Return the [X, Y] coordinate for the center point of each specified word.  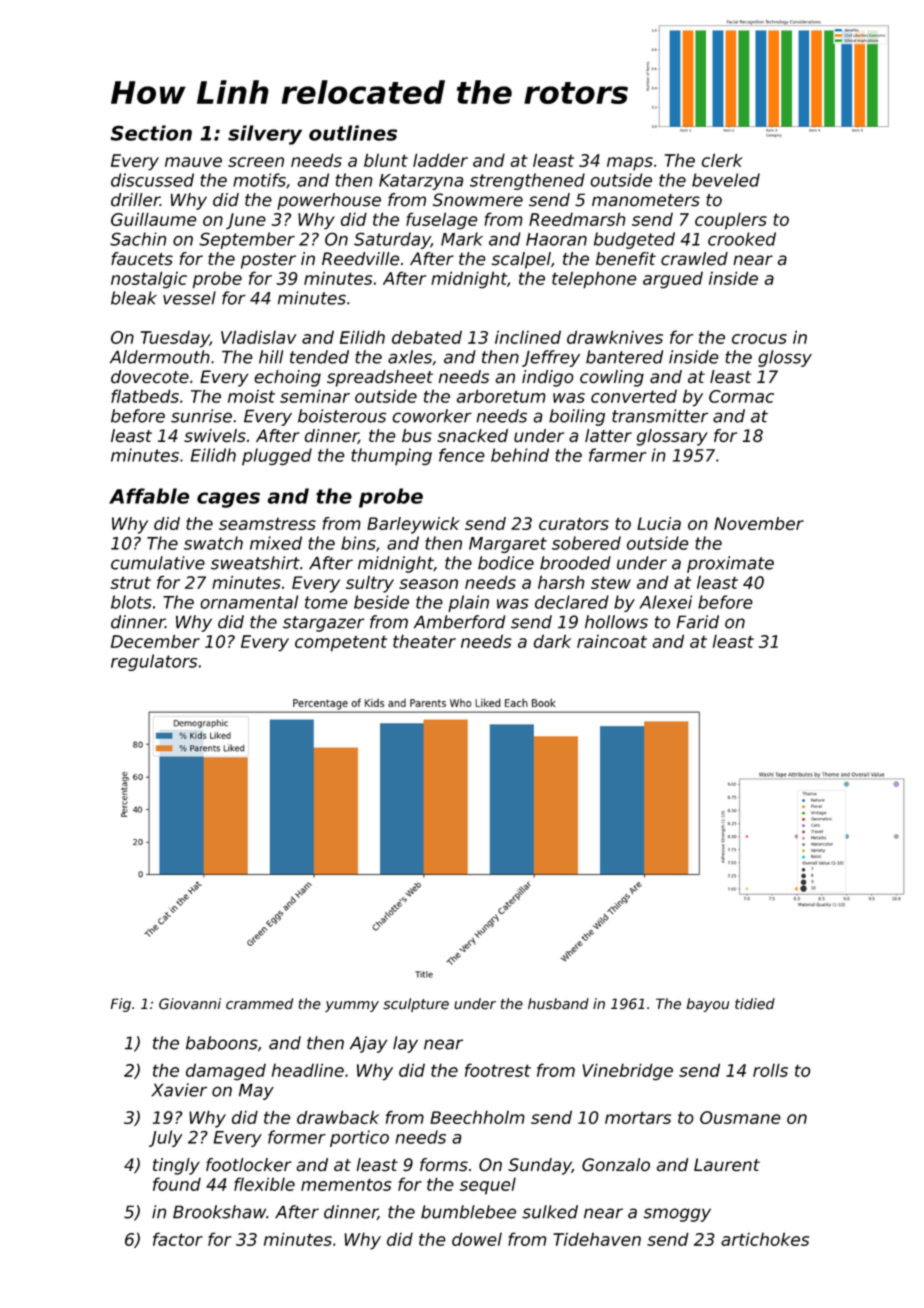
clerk [722, 160]
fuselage [442, 221]
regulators [154, 662]
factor [178, 1239]
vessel [189, 298]
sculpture [416, 1005]
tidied [755, 1004]
